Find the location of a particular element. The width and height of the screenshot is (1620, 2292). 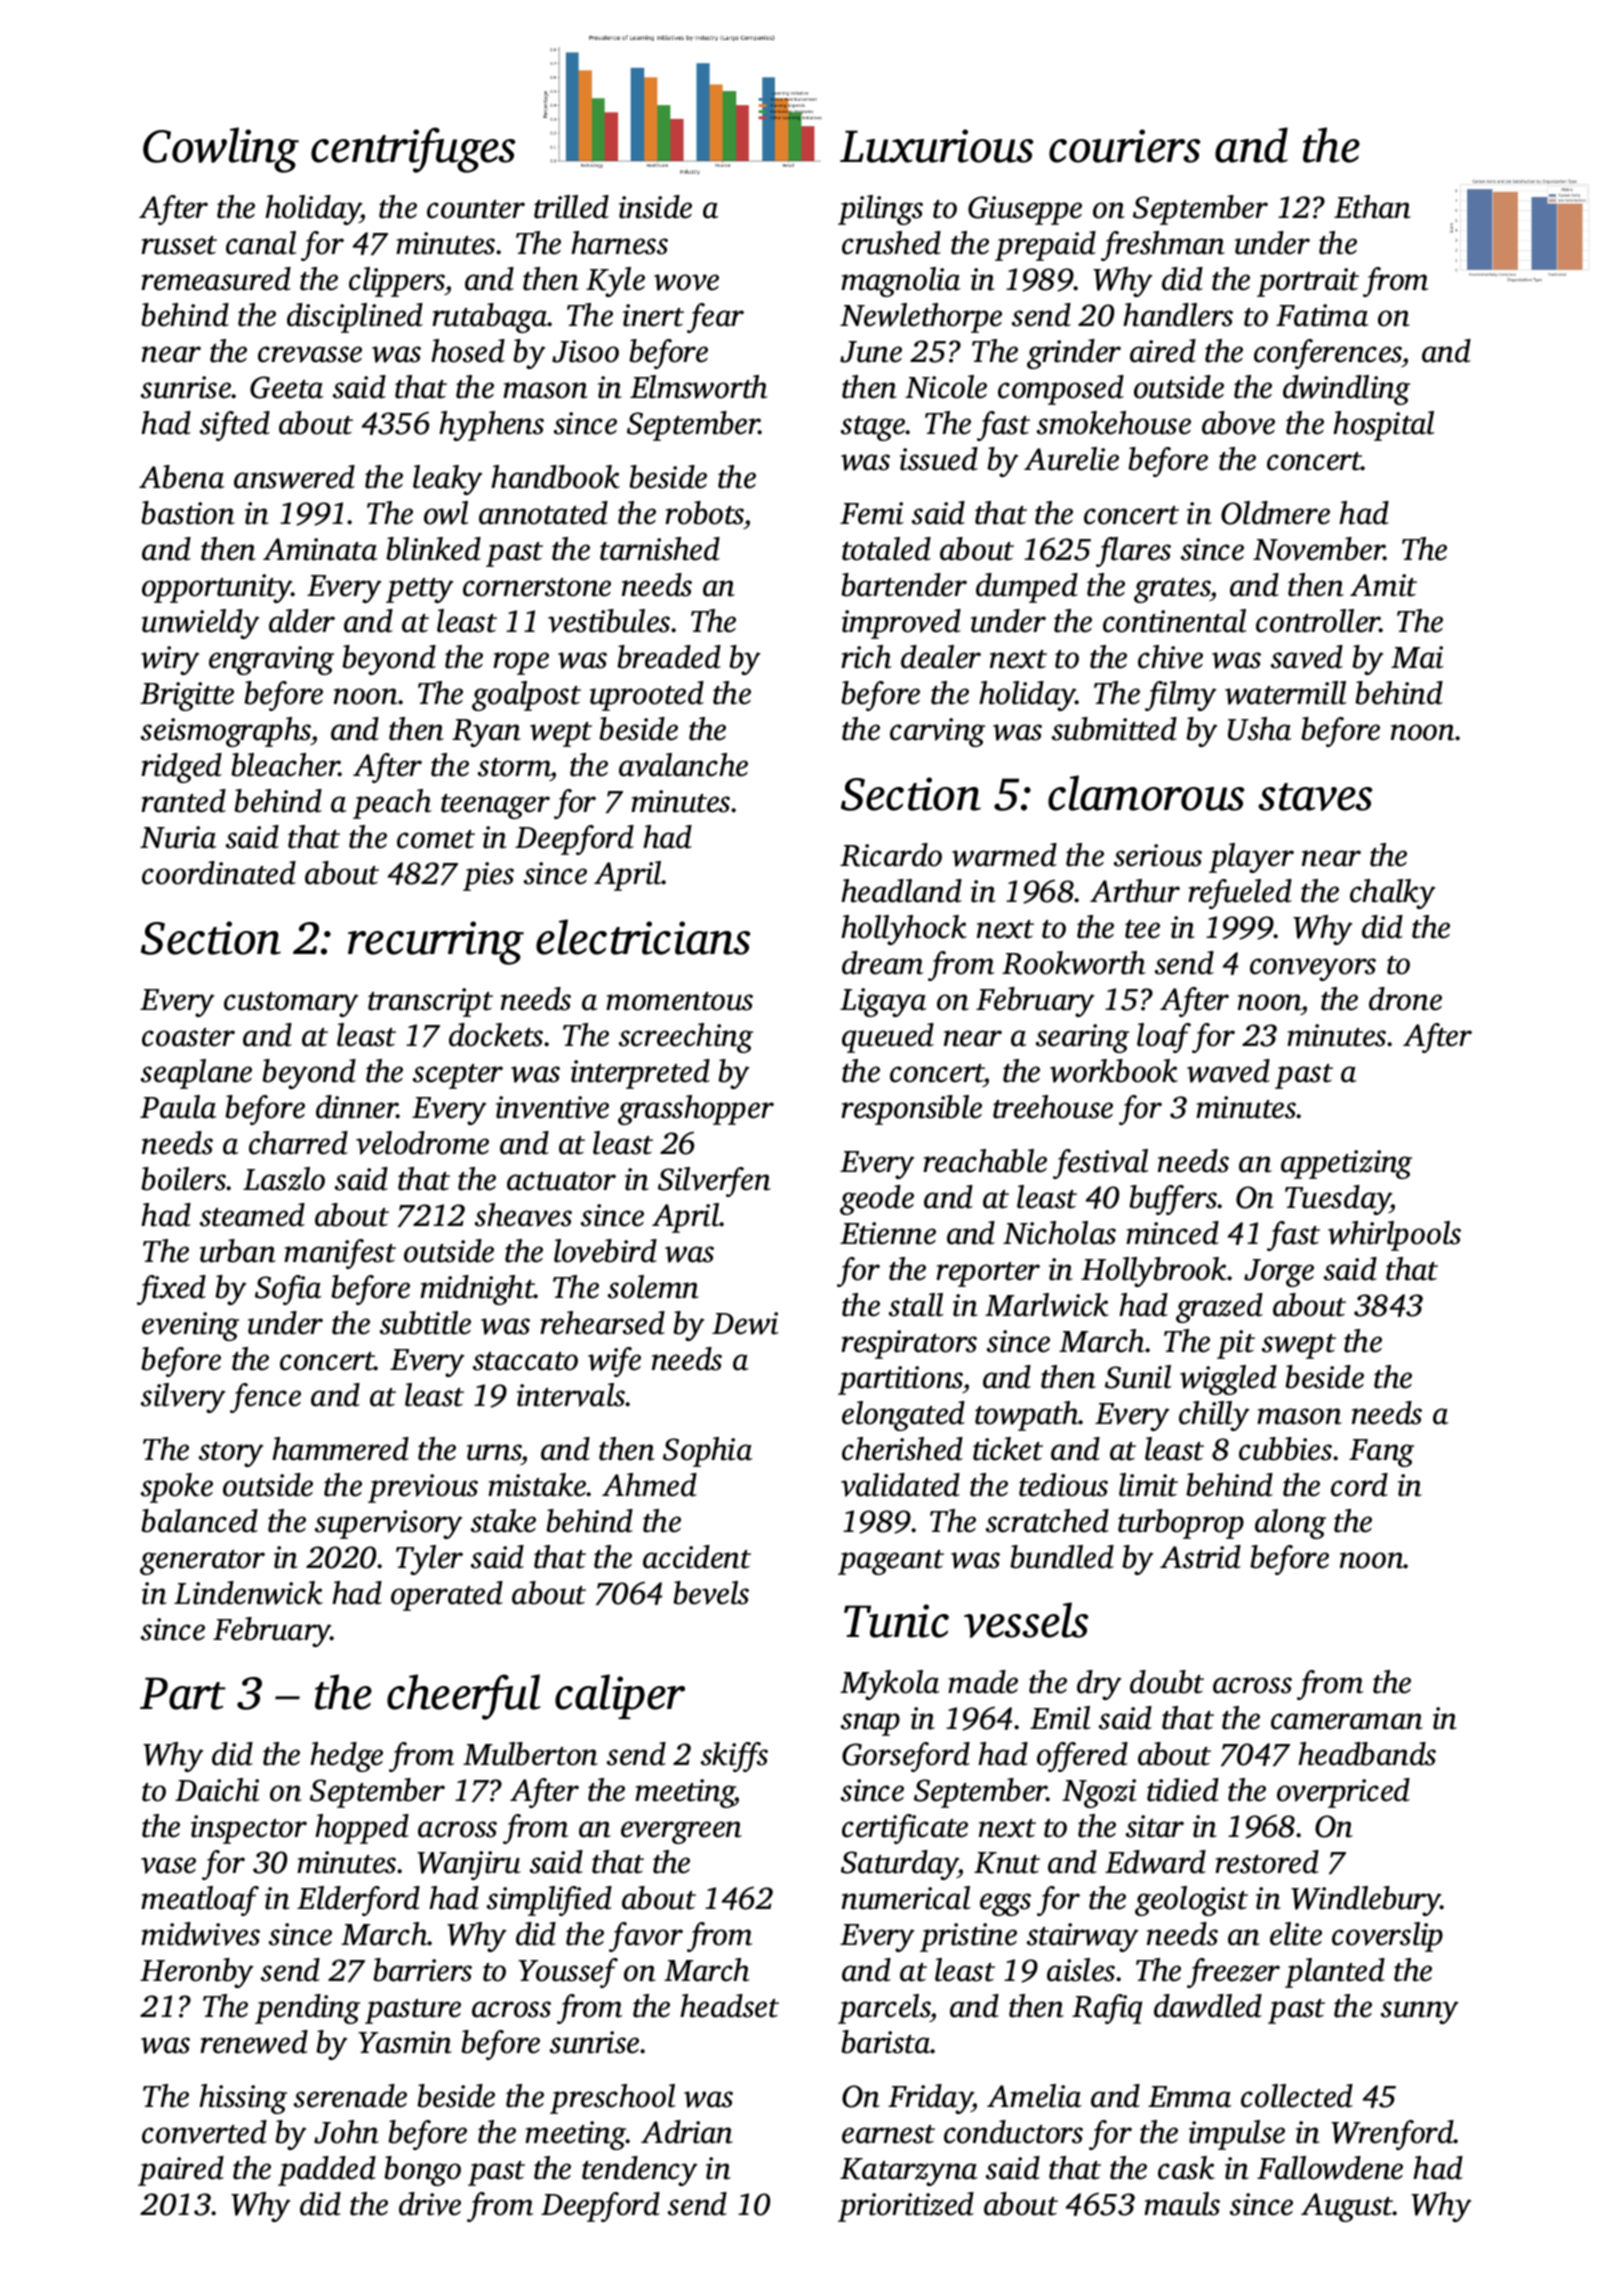

midnight is located at coordinates (477, 1290).
